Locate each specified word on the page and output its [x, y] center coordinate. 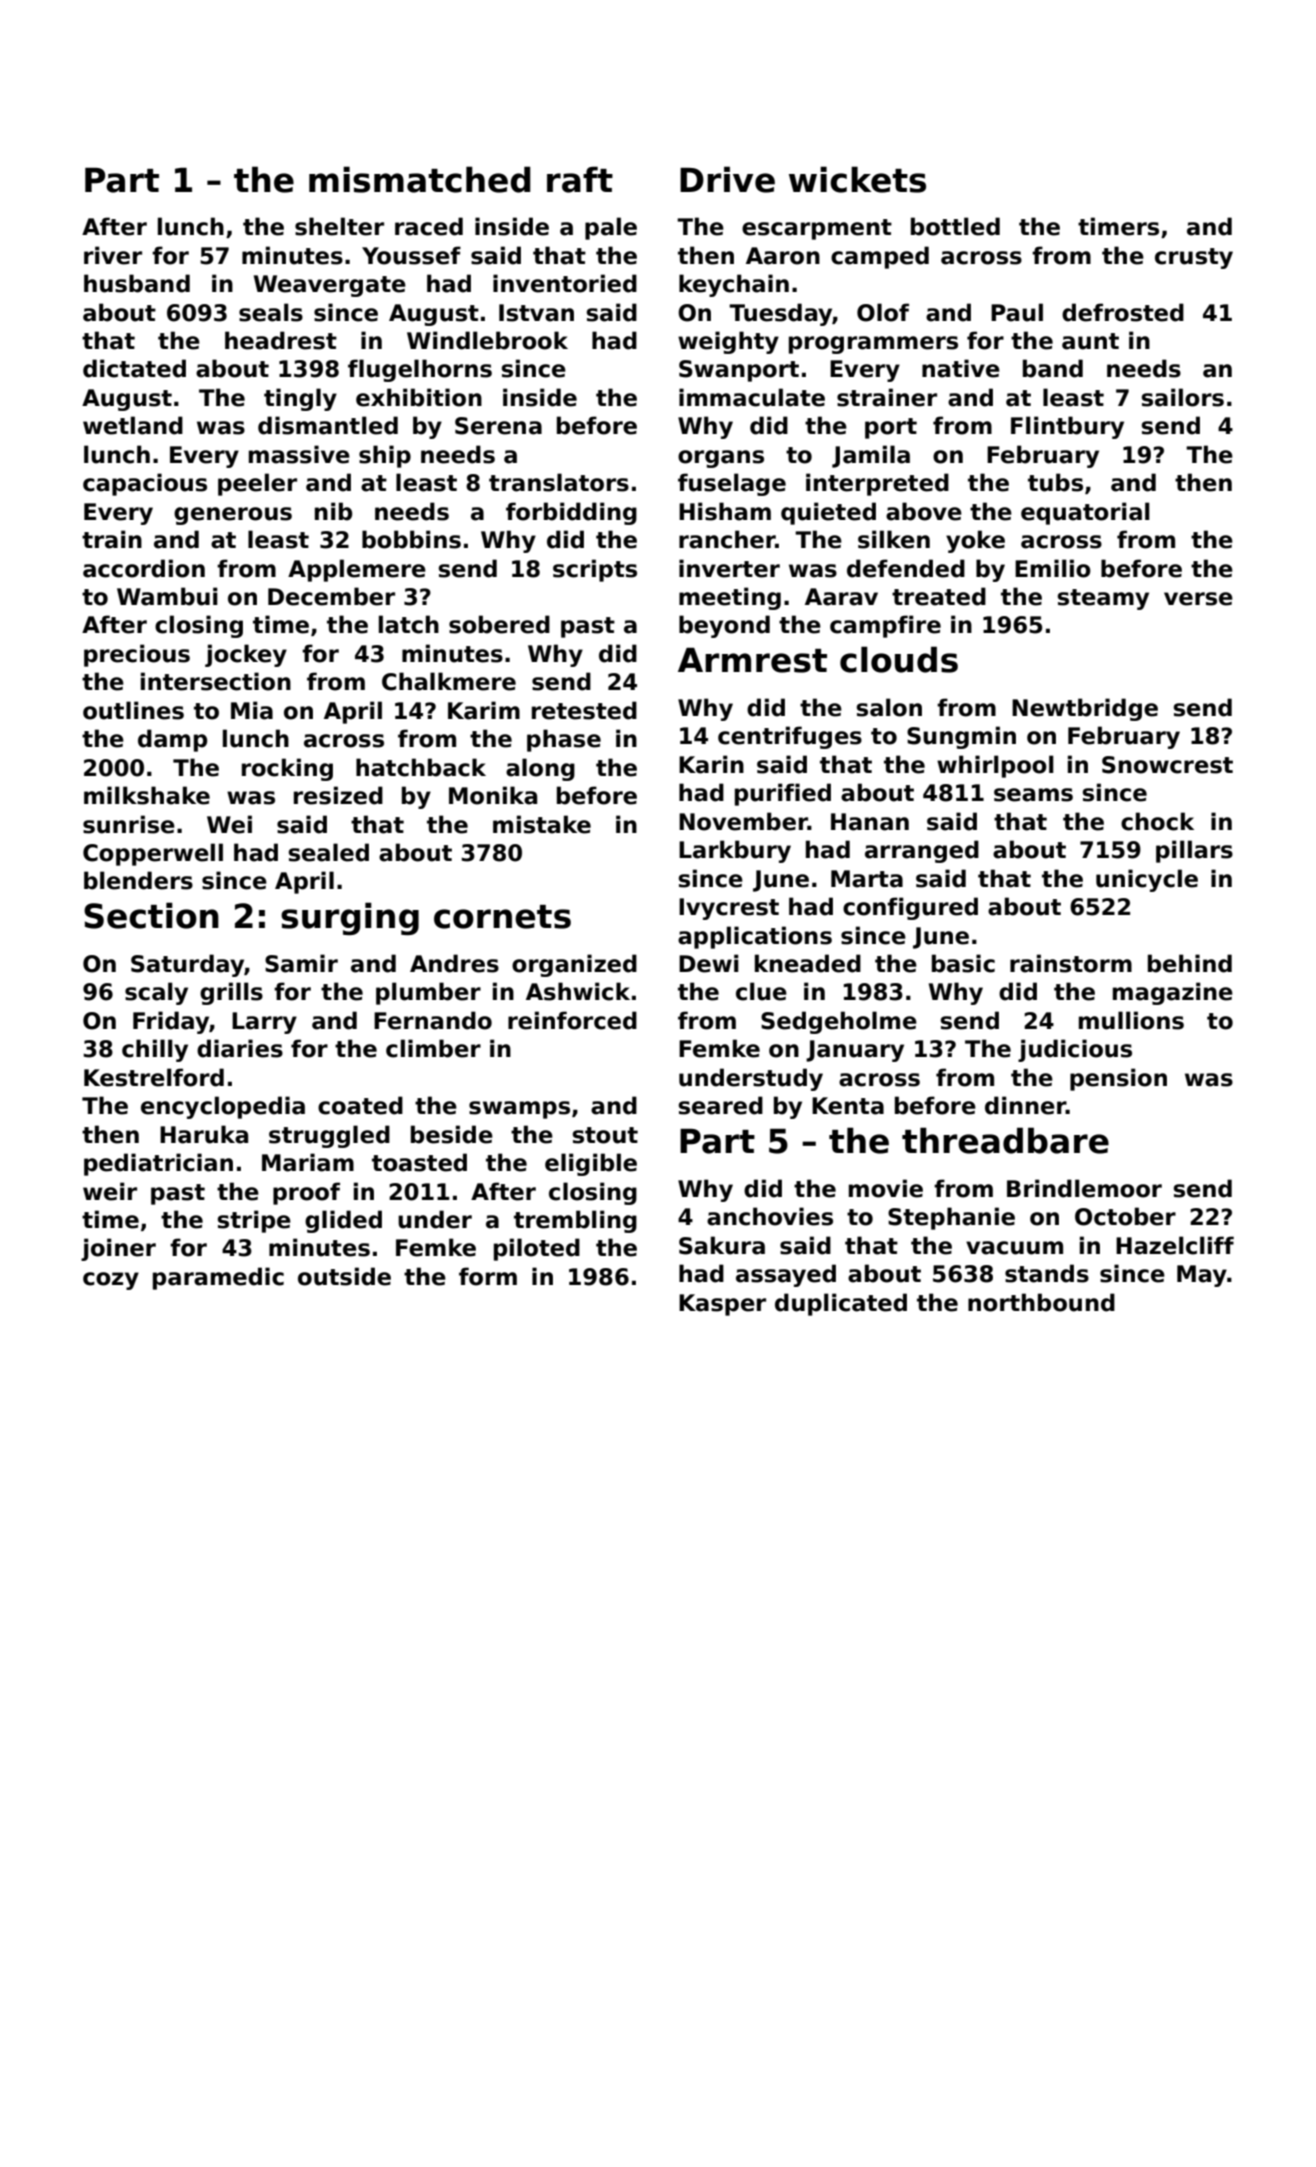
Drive [727, 179]
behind [1190, 963]
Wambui [167, 596]
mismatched [420, 179]
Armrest [752, 660]
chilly [155, 1050]
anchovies [770, 1216]
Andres [454, 963]
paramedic [218, 1278]
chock [1157, 821]
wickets [857, 179]
